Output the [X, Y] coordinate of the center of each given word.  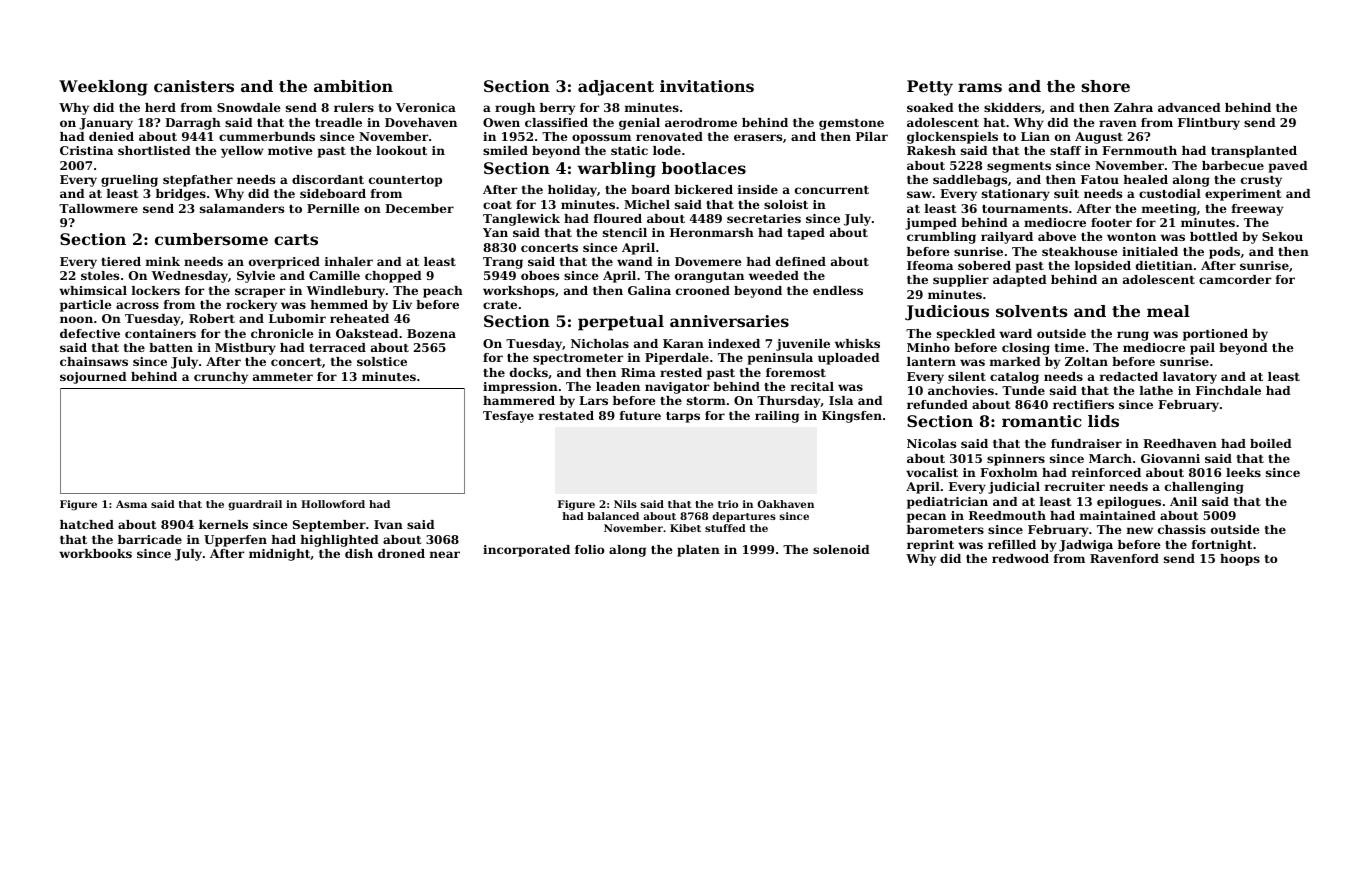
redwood [1020, 558]
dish [359, 553]
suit [1066, 193]
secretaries [764, 218]
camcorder [1235, 279]
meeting [1169, 210]
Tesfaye [508, 417]
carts [296, 239]
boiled [1271, 443]
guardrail [255, 505]
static [629, 150]
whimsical [93, 290]
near [445, 554]
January [106, 124]
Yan [495, 232]
